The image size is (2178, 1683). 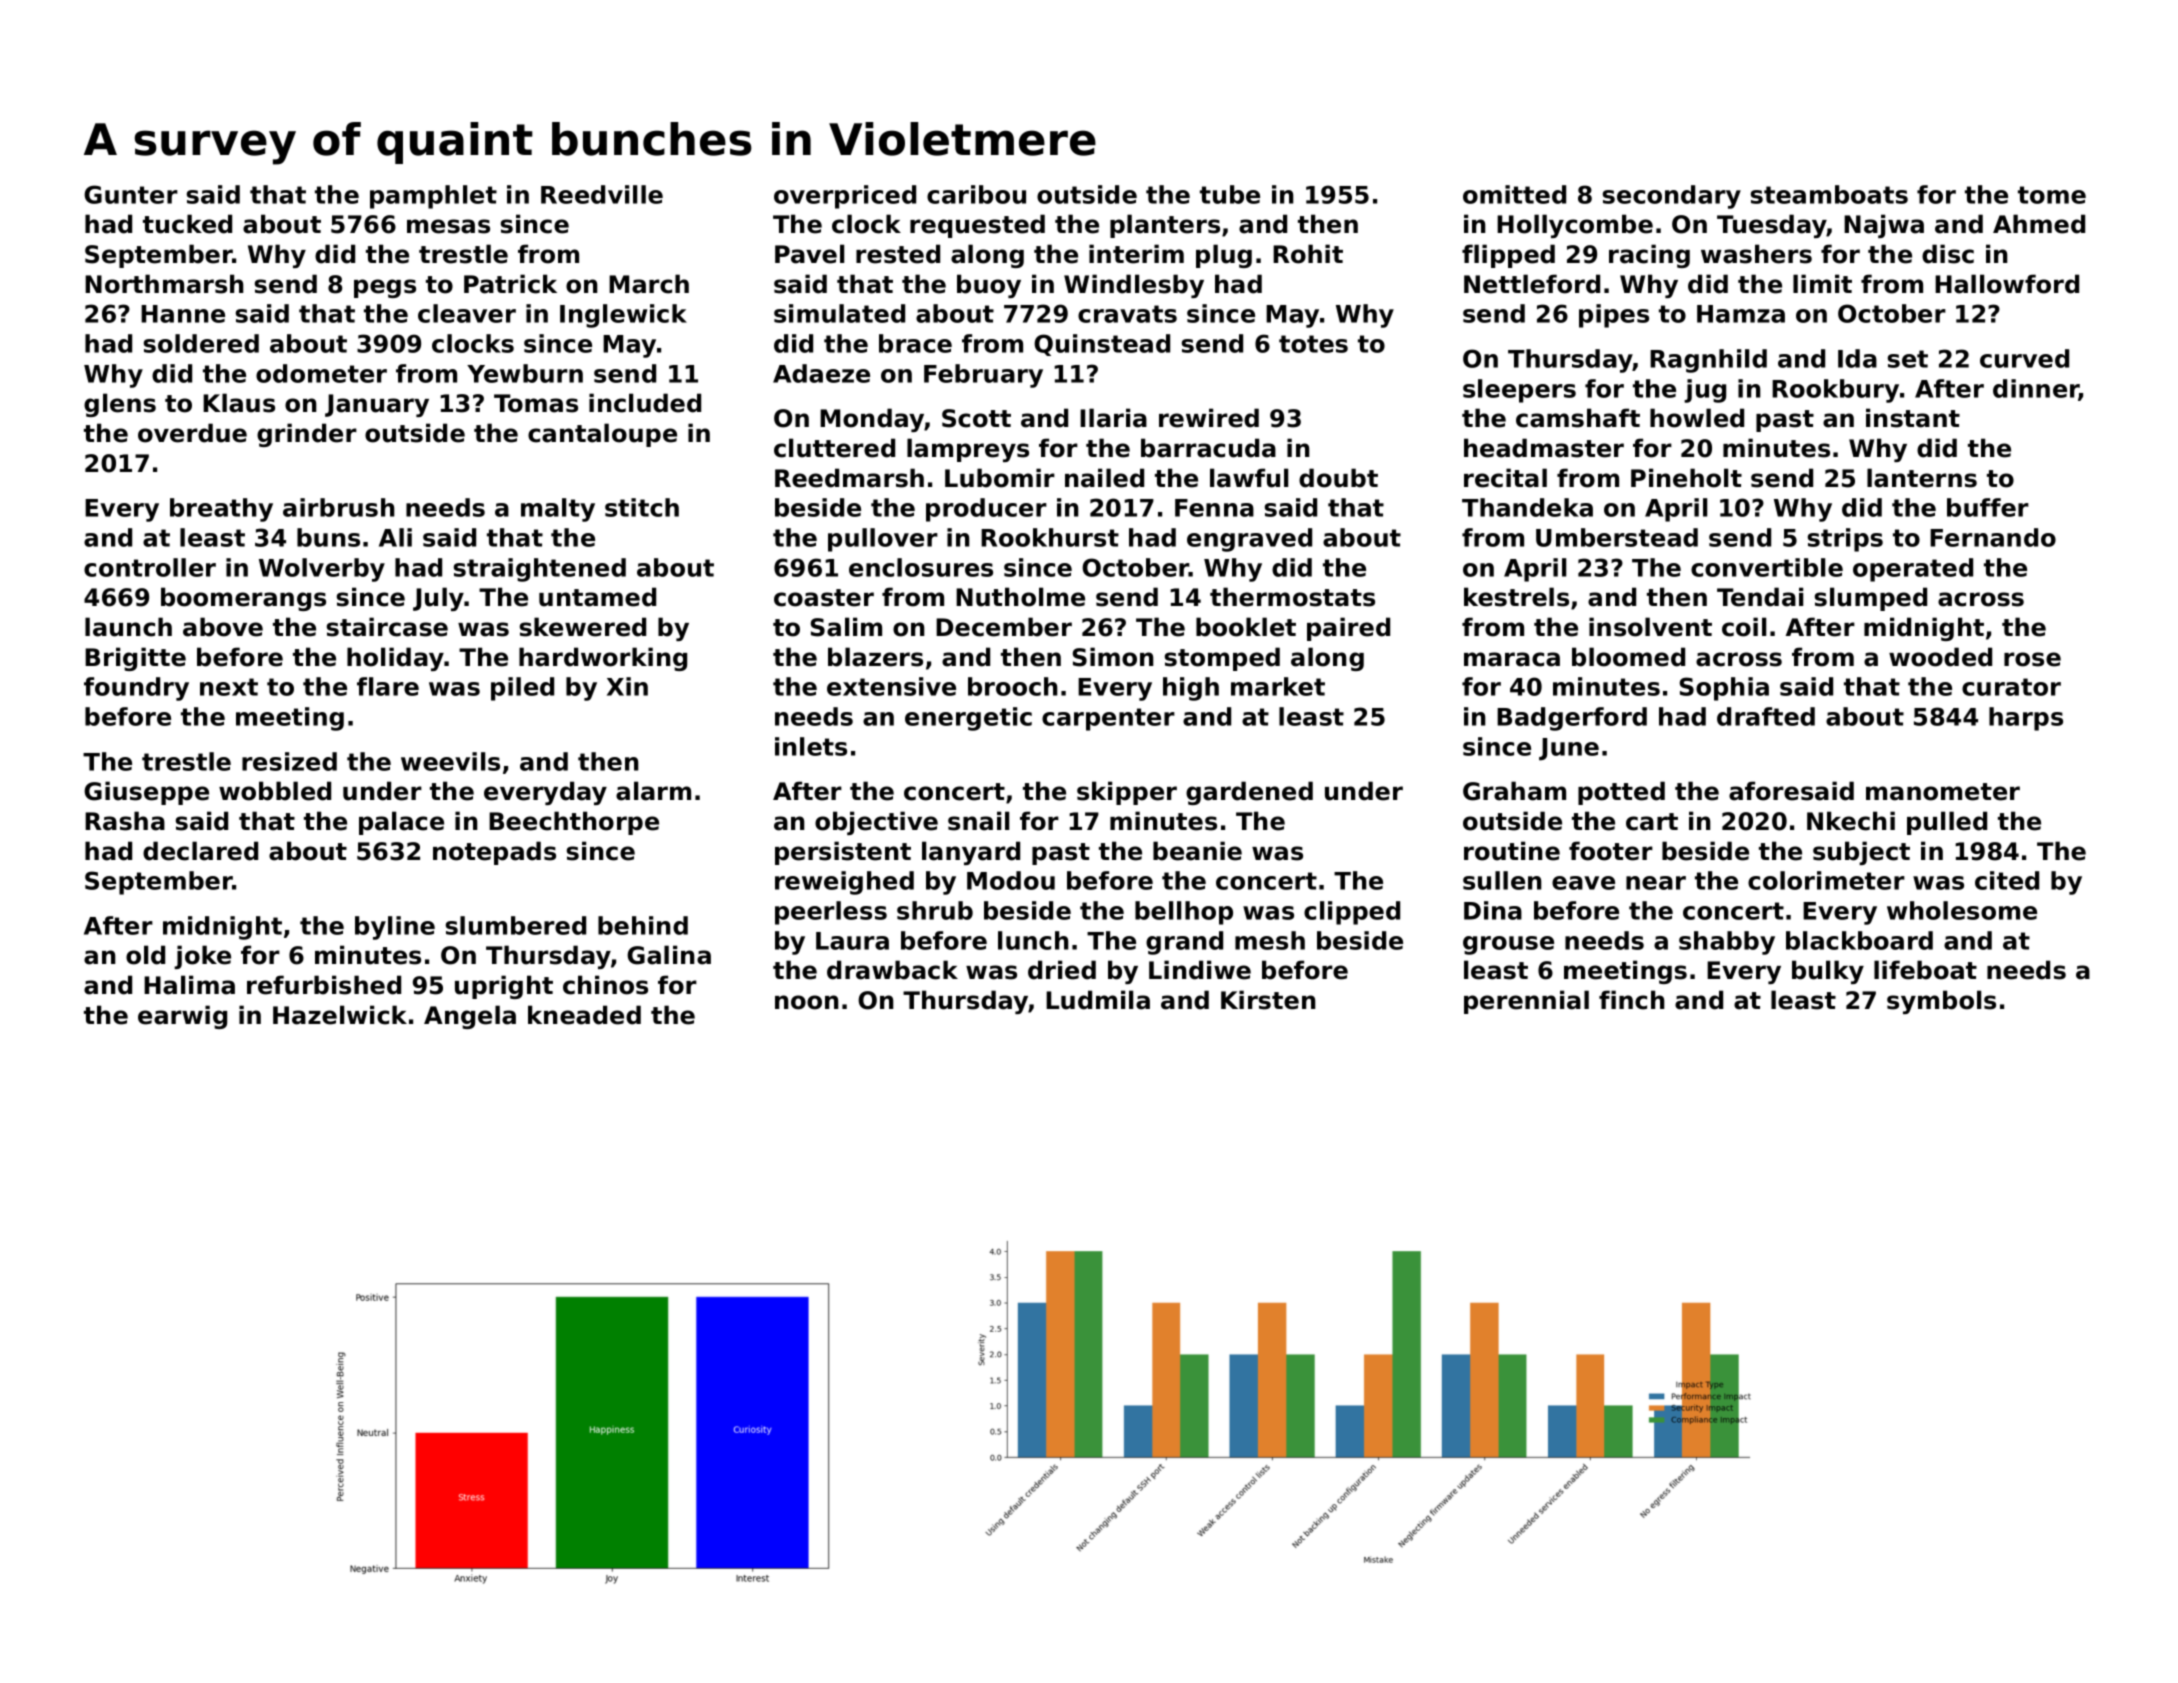 What do you see at coordinates (583, 627) in the document?
I see `skewered` at bounding box center [583, 627].
